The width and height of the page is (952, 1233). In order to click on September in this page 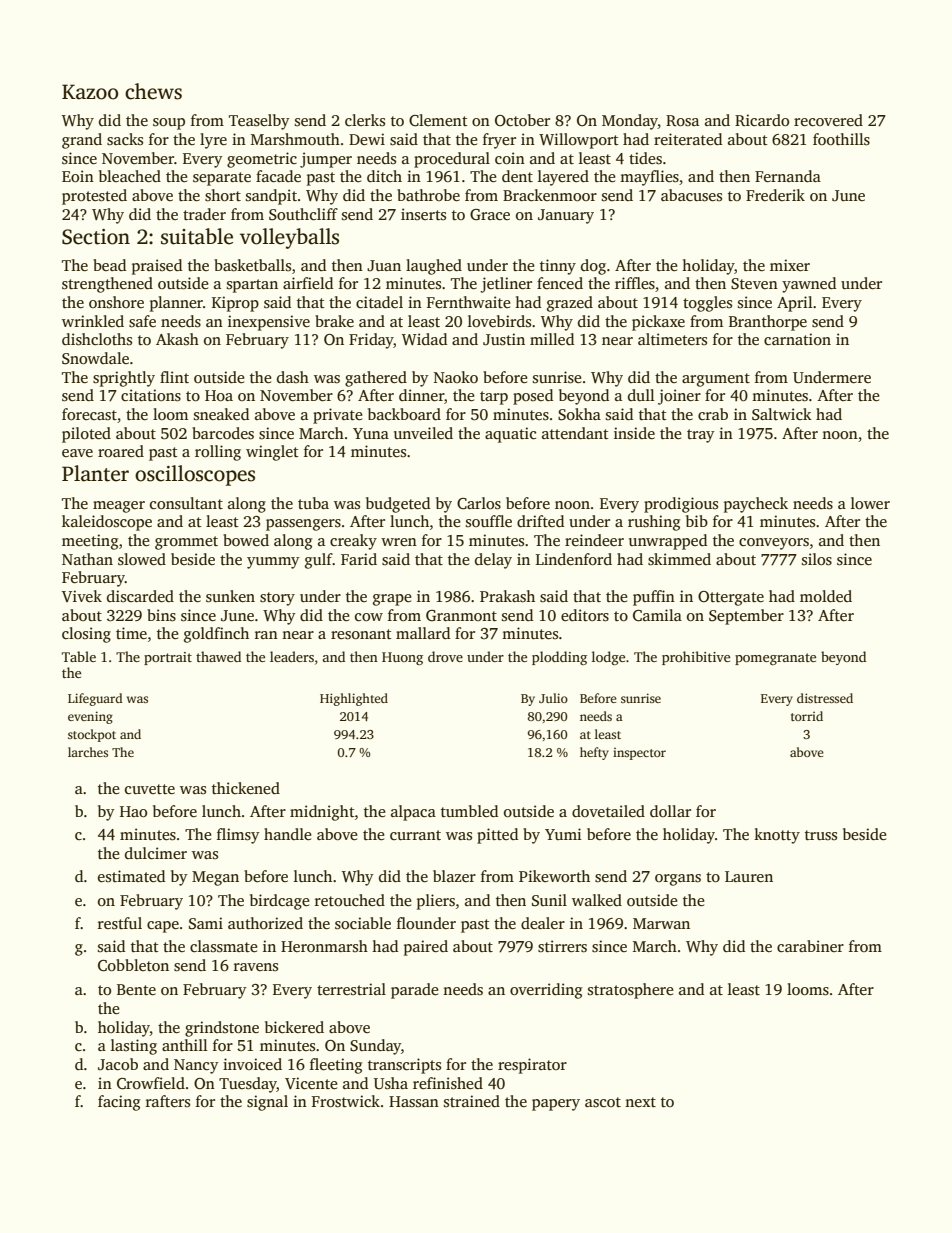, I will do `click(746, 617)`.
